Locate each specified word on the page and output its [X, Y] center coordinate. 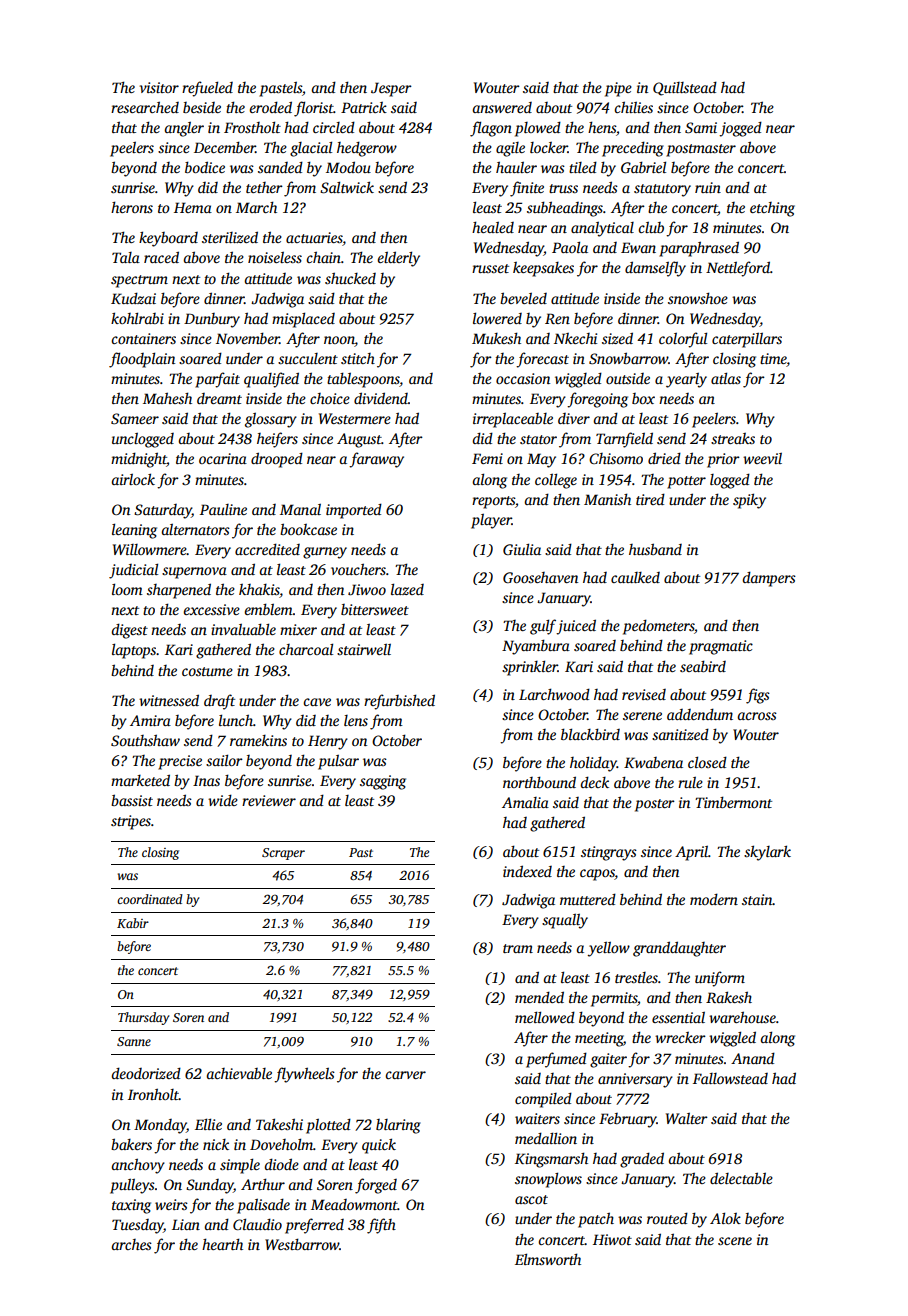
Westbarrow [302, 1244]
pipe [618, 89]
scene [735, 1241]
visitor [159, 87]
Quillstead [685, 88]
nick [216, 1144]
